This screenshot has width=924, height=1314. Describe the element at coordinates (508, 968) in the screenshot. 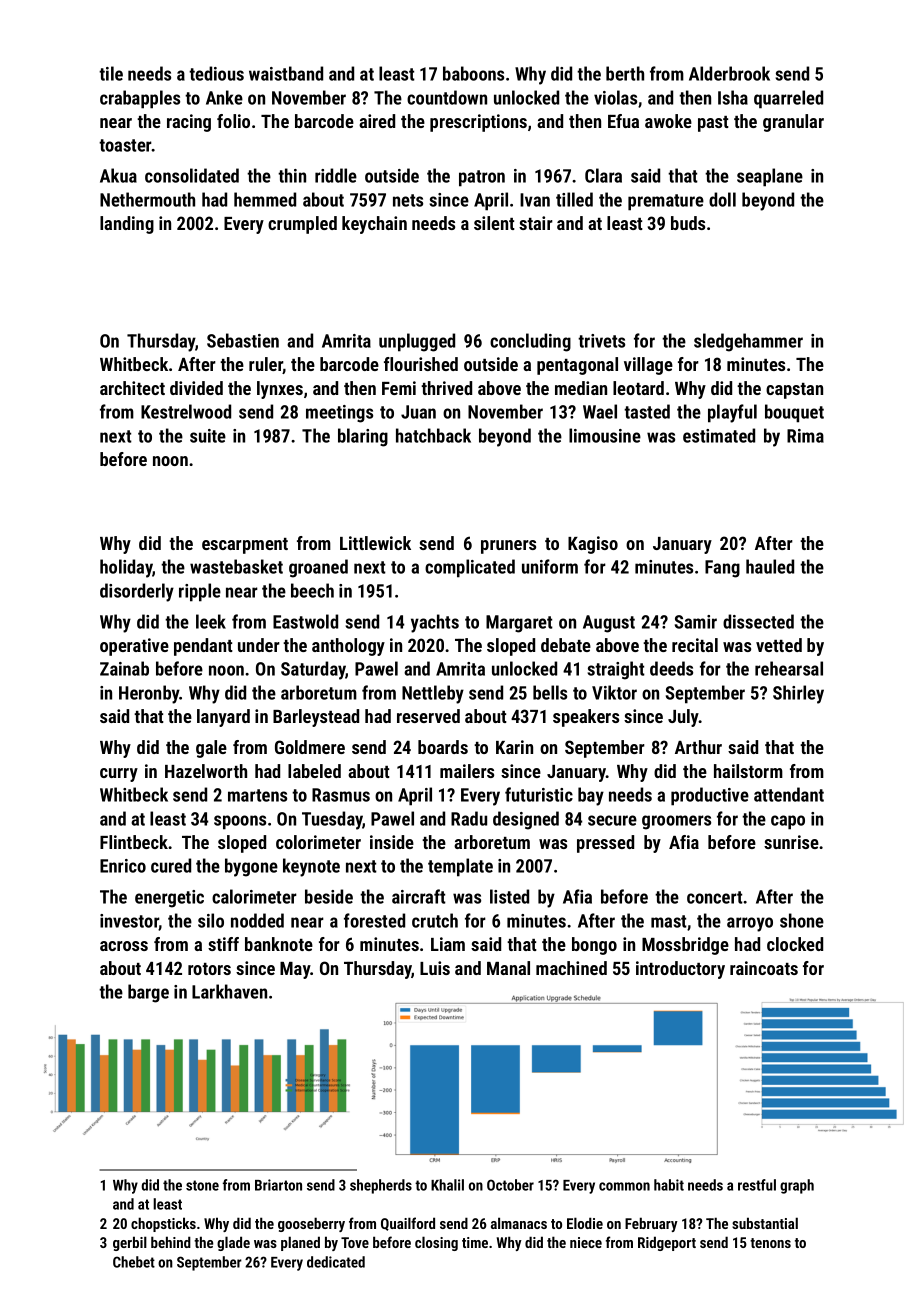

I see `Manal` at that location.
